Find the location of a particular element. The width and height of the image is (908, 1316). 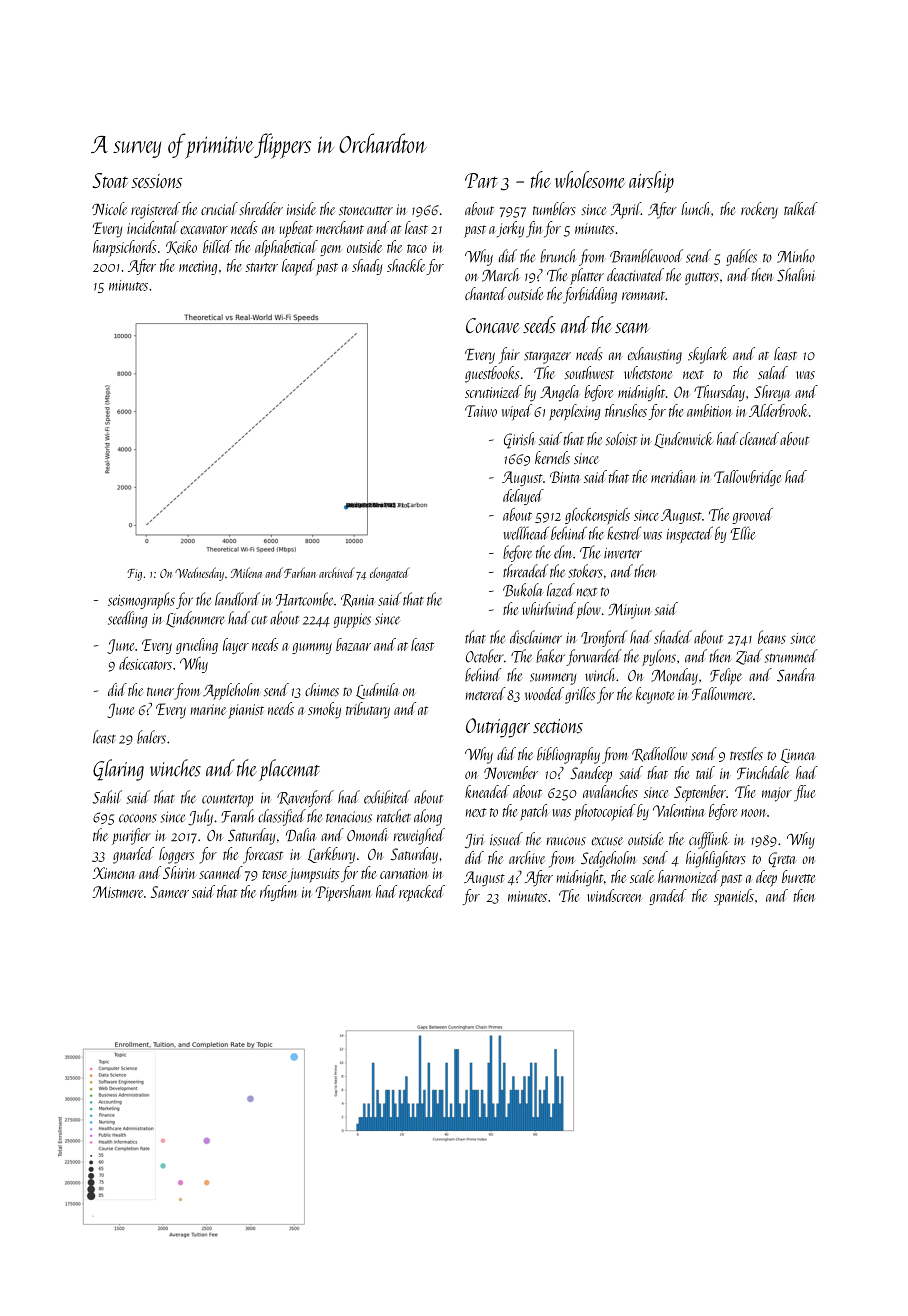

grooved is located at coordinates (752, 516).
